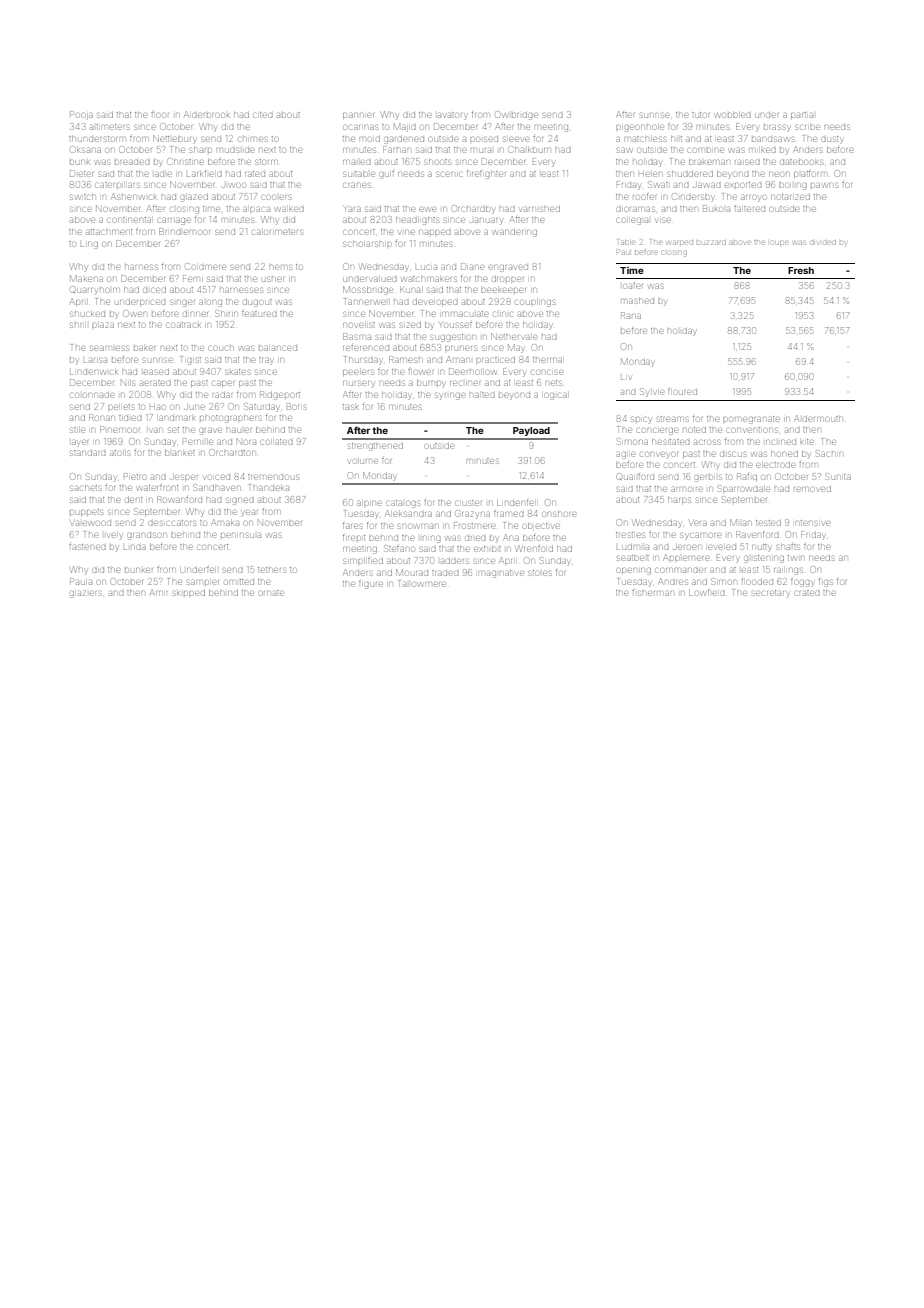  I want to click on glaziers, so click(85, 594).
